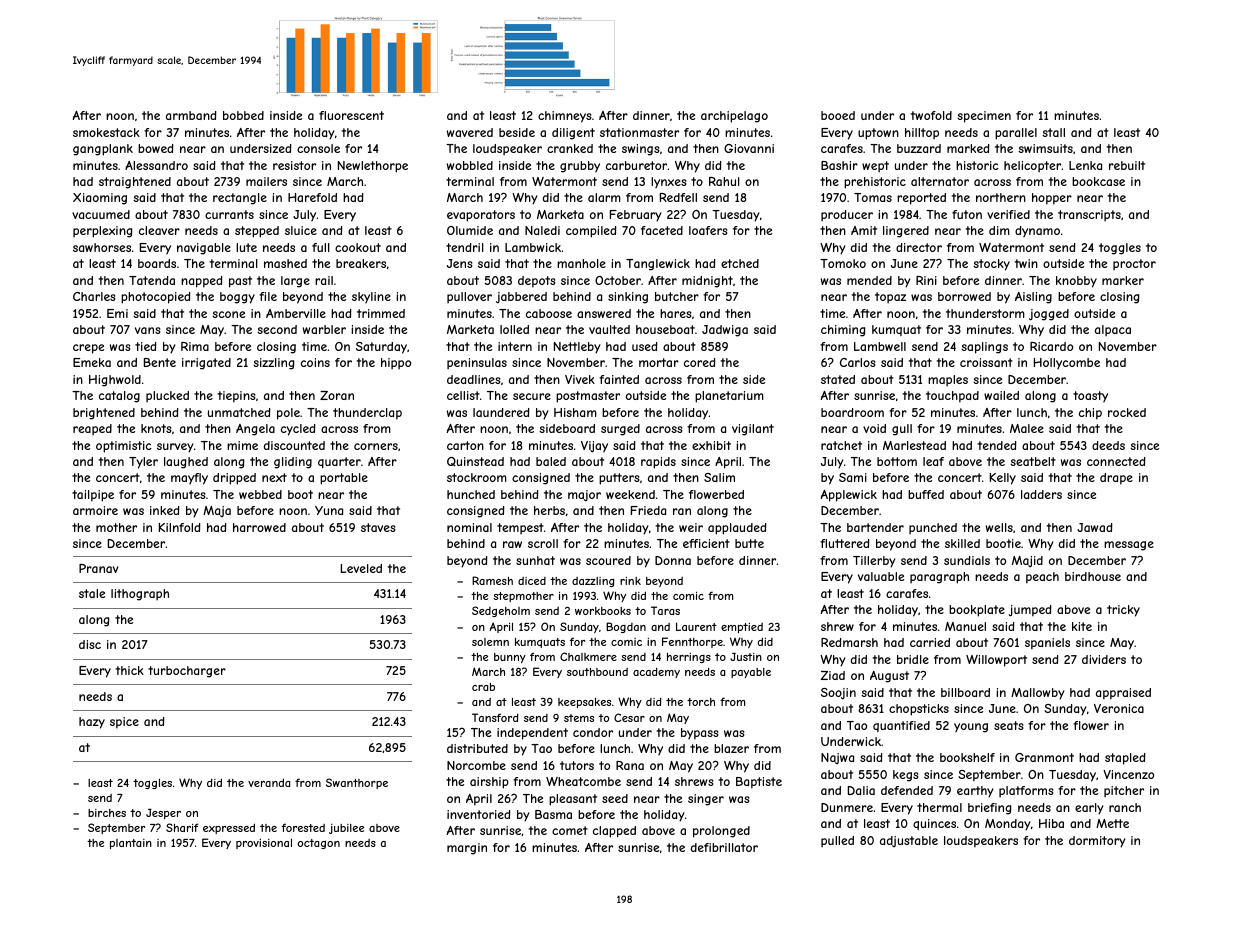 Image resolution: width=1233 pixels, height=952 pixels. What do you see at coordinates (875, 527) in the screenshot?
I see `bartender` at bounding box center [875, 527].
